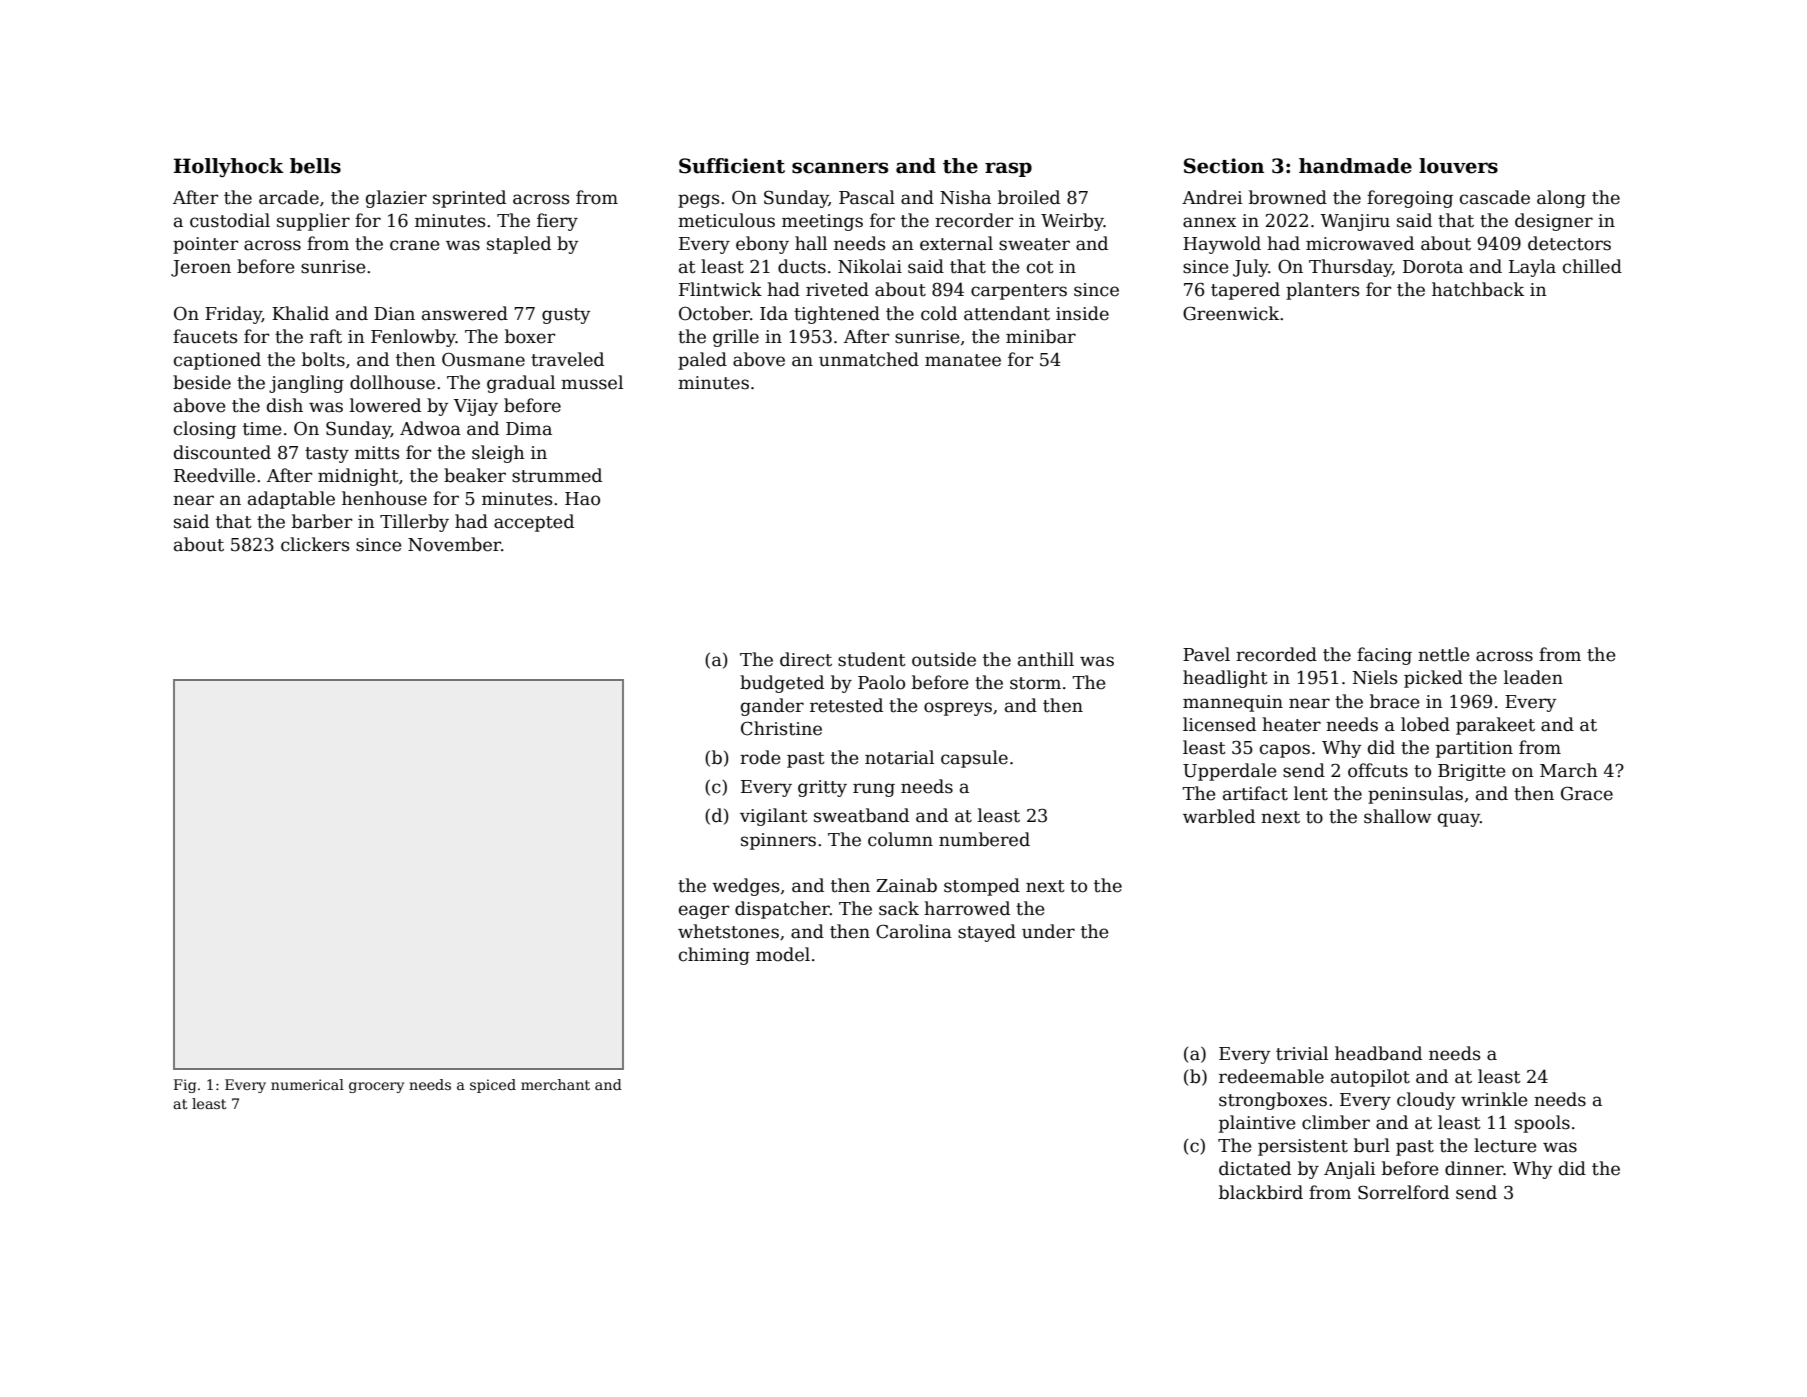 This screenshot has height=1397, width=1807. What do you see at coordinates (307, 1084) in the screenshot?
I see `numerical` at bounding box center [307, 1084].
